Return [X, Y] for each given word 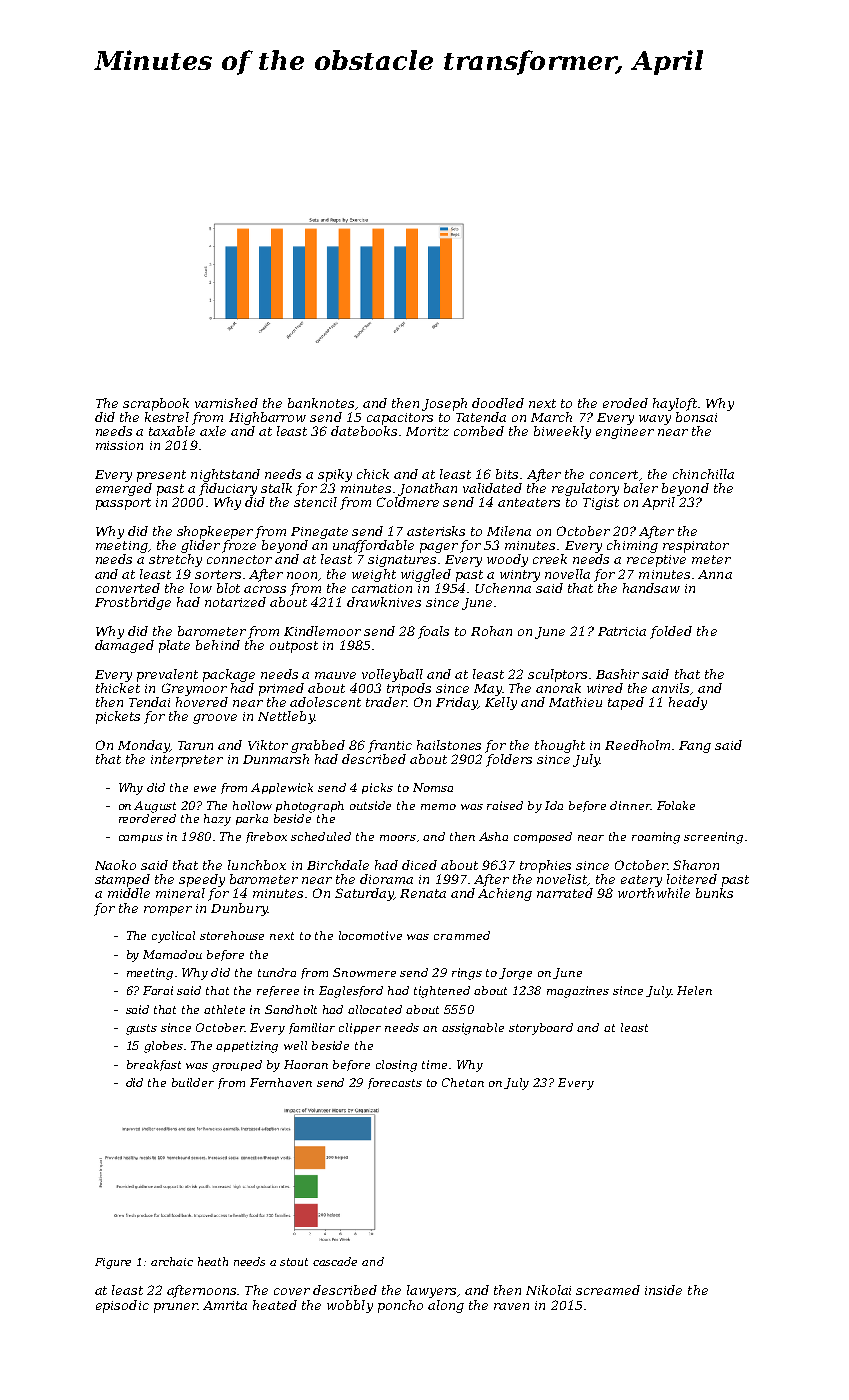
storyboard [541, 1029]
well [295, 1045]
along [446, 1306]
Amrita [225, 1305]
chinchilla [703, 474]
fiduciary [228, 489]
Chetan [463, 1082]
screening [713, 838]
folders [509, 760]
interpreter [187, 761]
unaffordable [373, 546]
